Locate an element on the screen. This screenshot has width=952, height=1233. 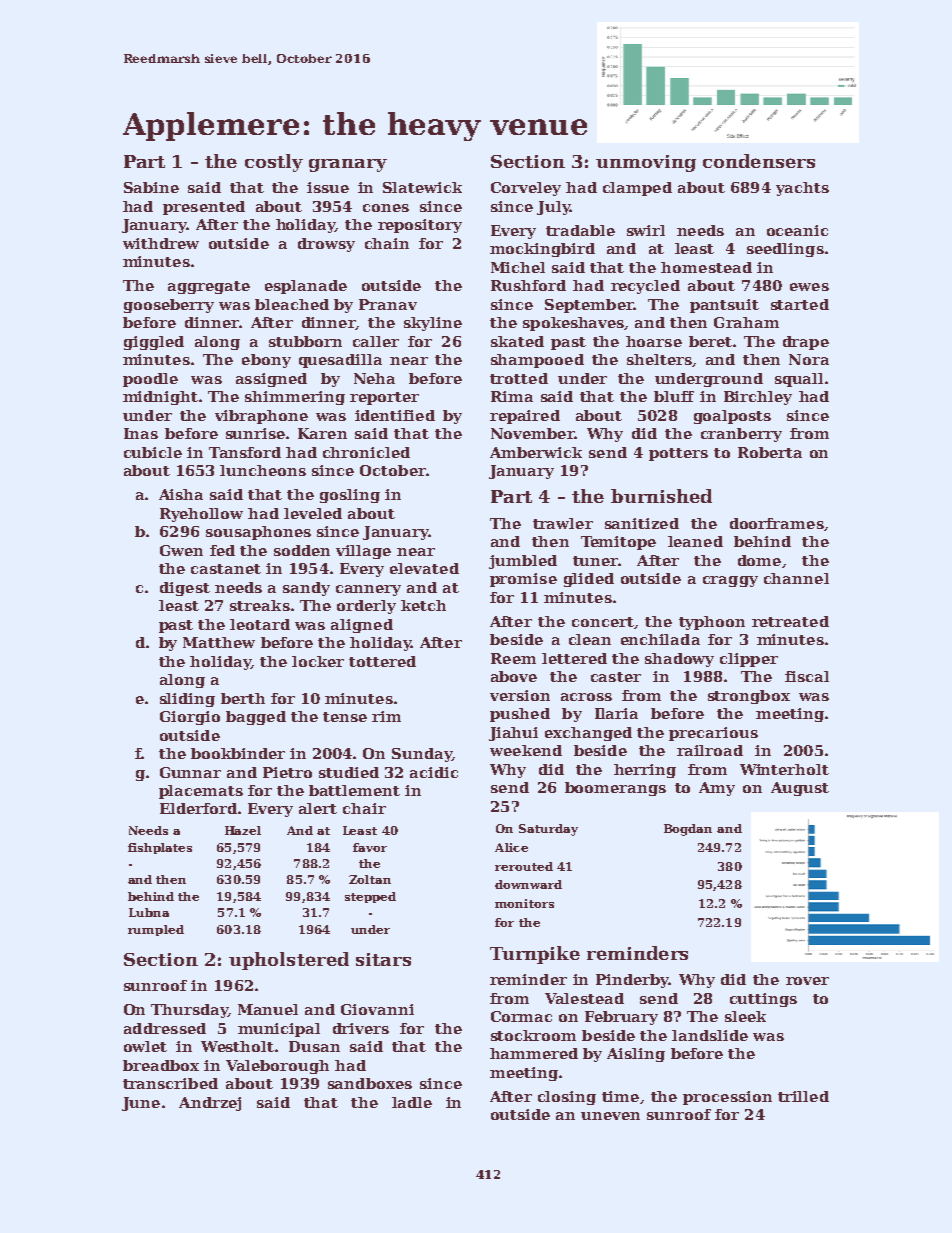
sliding is located at coordinates (187, 700).
